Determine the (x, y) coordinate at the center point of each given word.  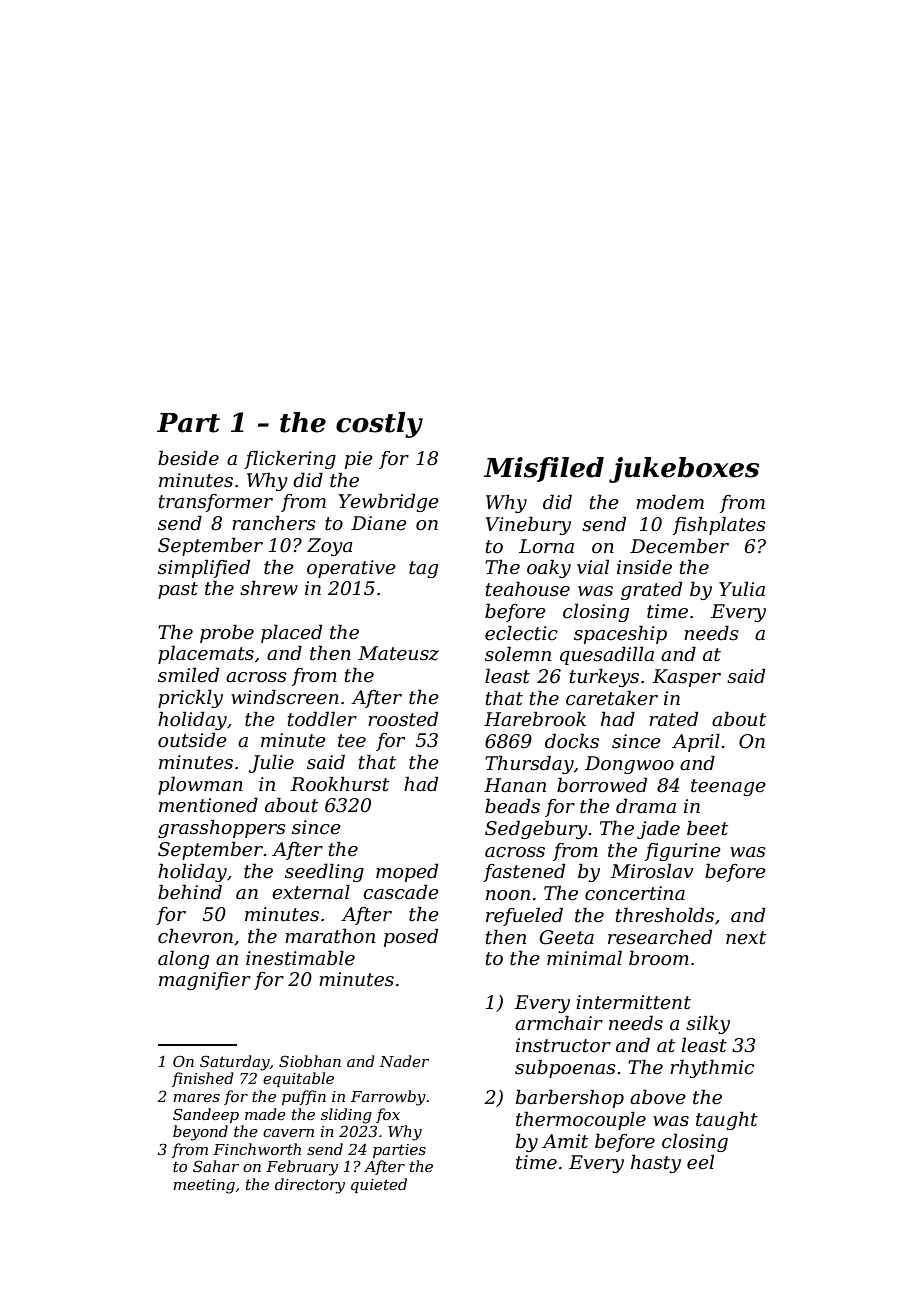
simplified (204, 568)
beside (188, 458)
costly (379, 425)
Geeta (567, 937)
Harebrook (535, 719)
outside (192, 740)
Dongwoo (629, 765)
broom (659, 958)
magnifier (205, 981)
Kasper (686, 678)
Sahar (216, 1166)
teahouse (528, 589)
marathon (330, 936)
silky (708, 1024)
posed (411, 937)
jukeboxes (684, 470)
